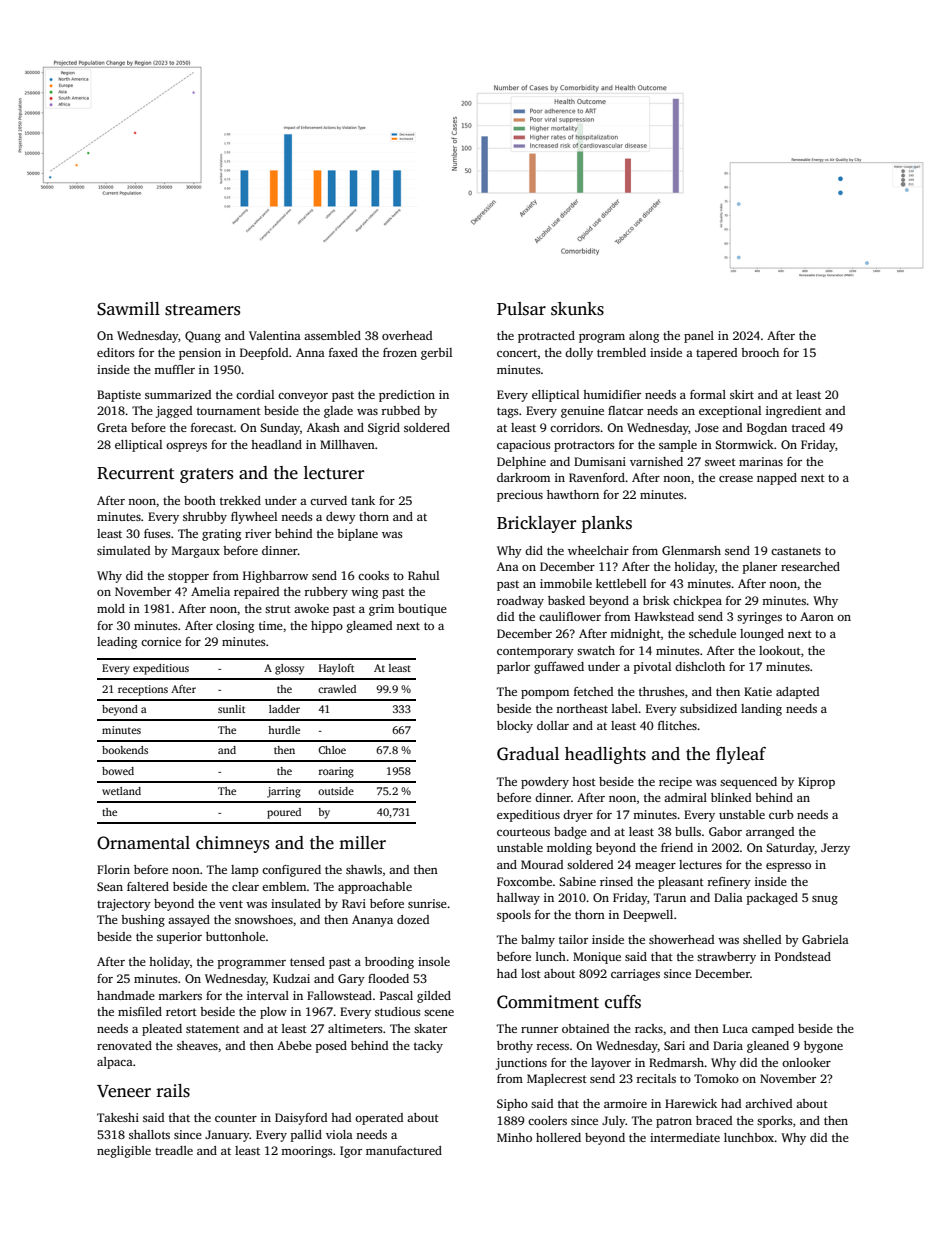  What do you see at coordinates (284, 792) in the document?
I see `jarring` at bounding box center [284, 792].
